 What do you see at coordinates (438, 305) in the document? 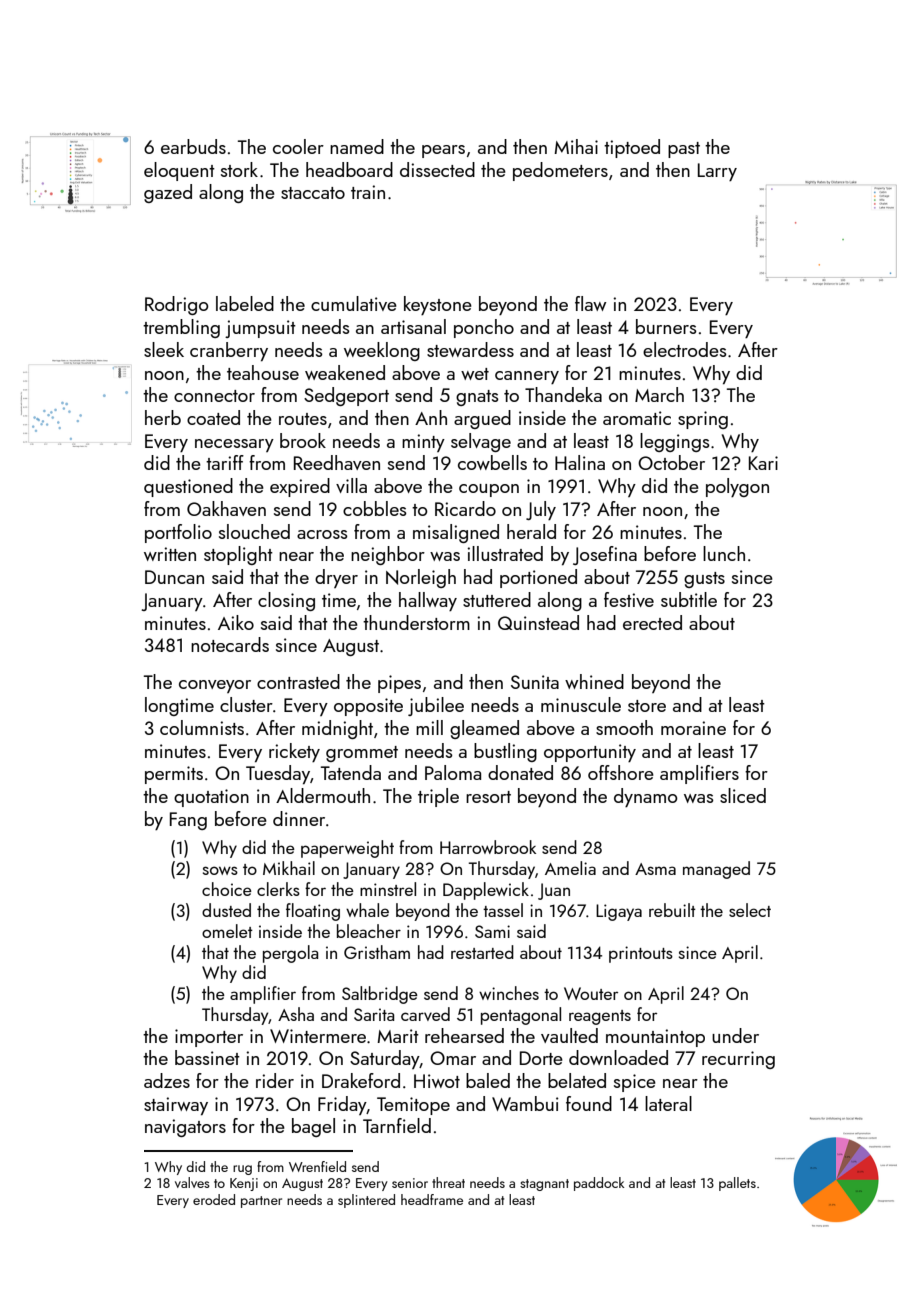
I see `keystone` at bounding box center [438, 305].
